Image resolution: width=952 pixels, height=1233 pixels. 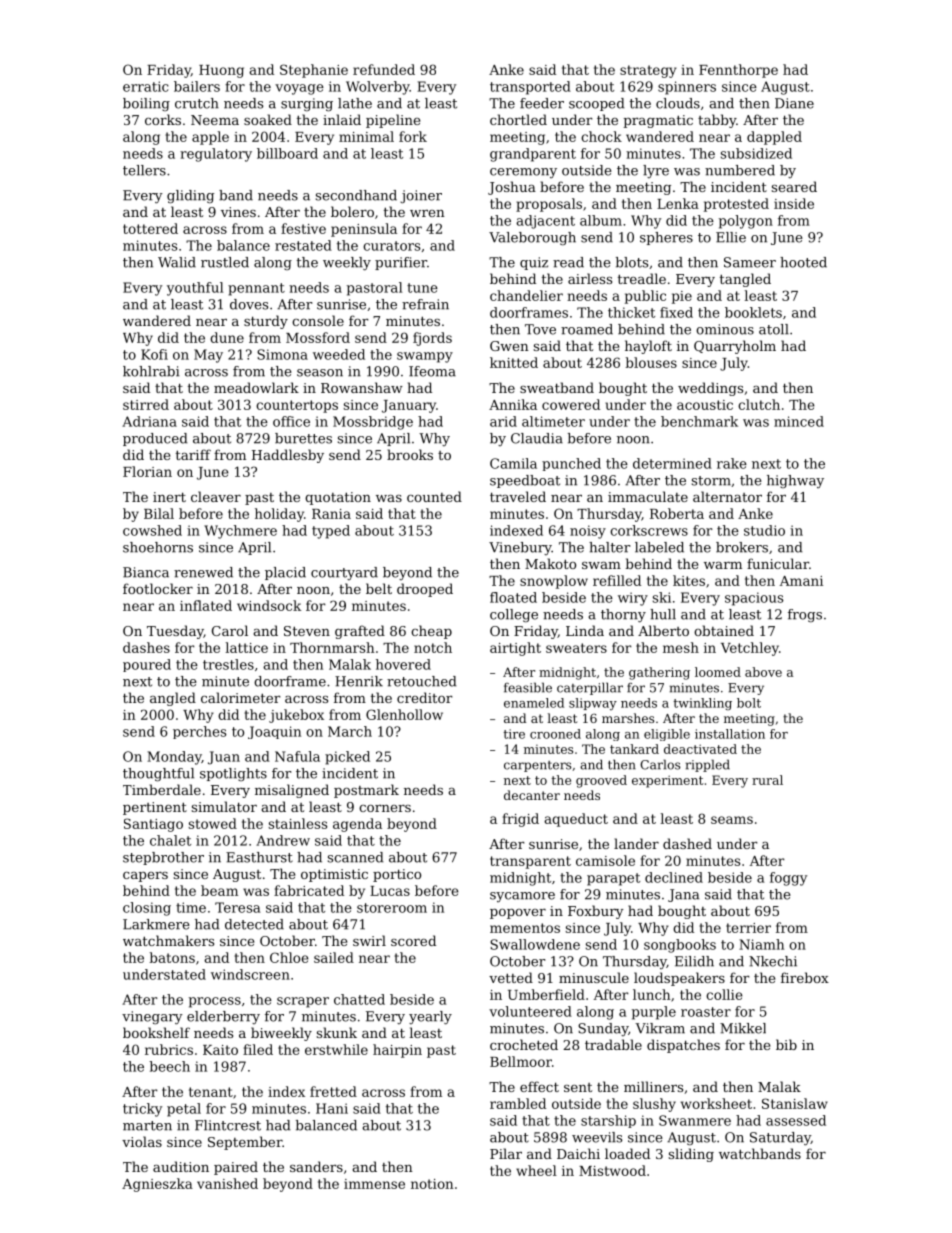 I want to click on notch, so click(x=433, y=647).
